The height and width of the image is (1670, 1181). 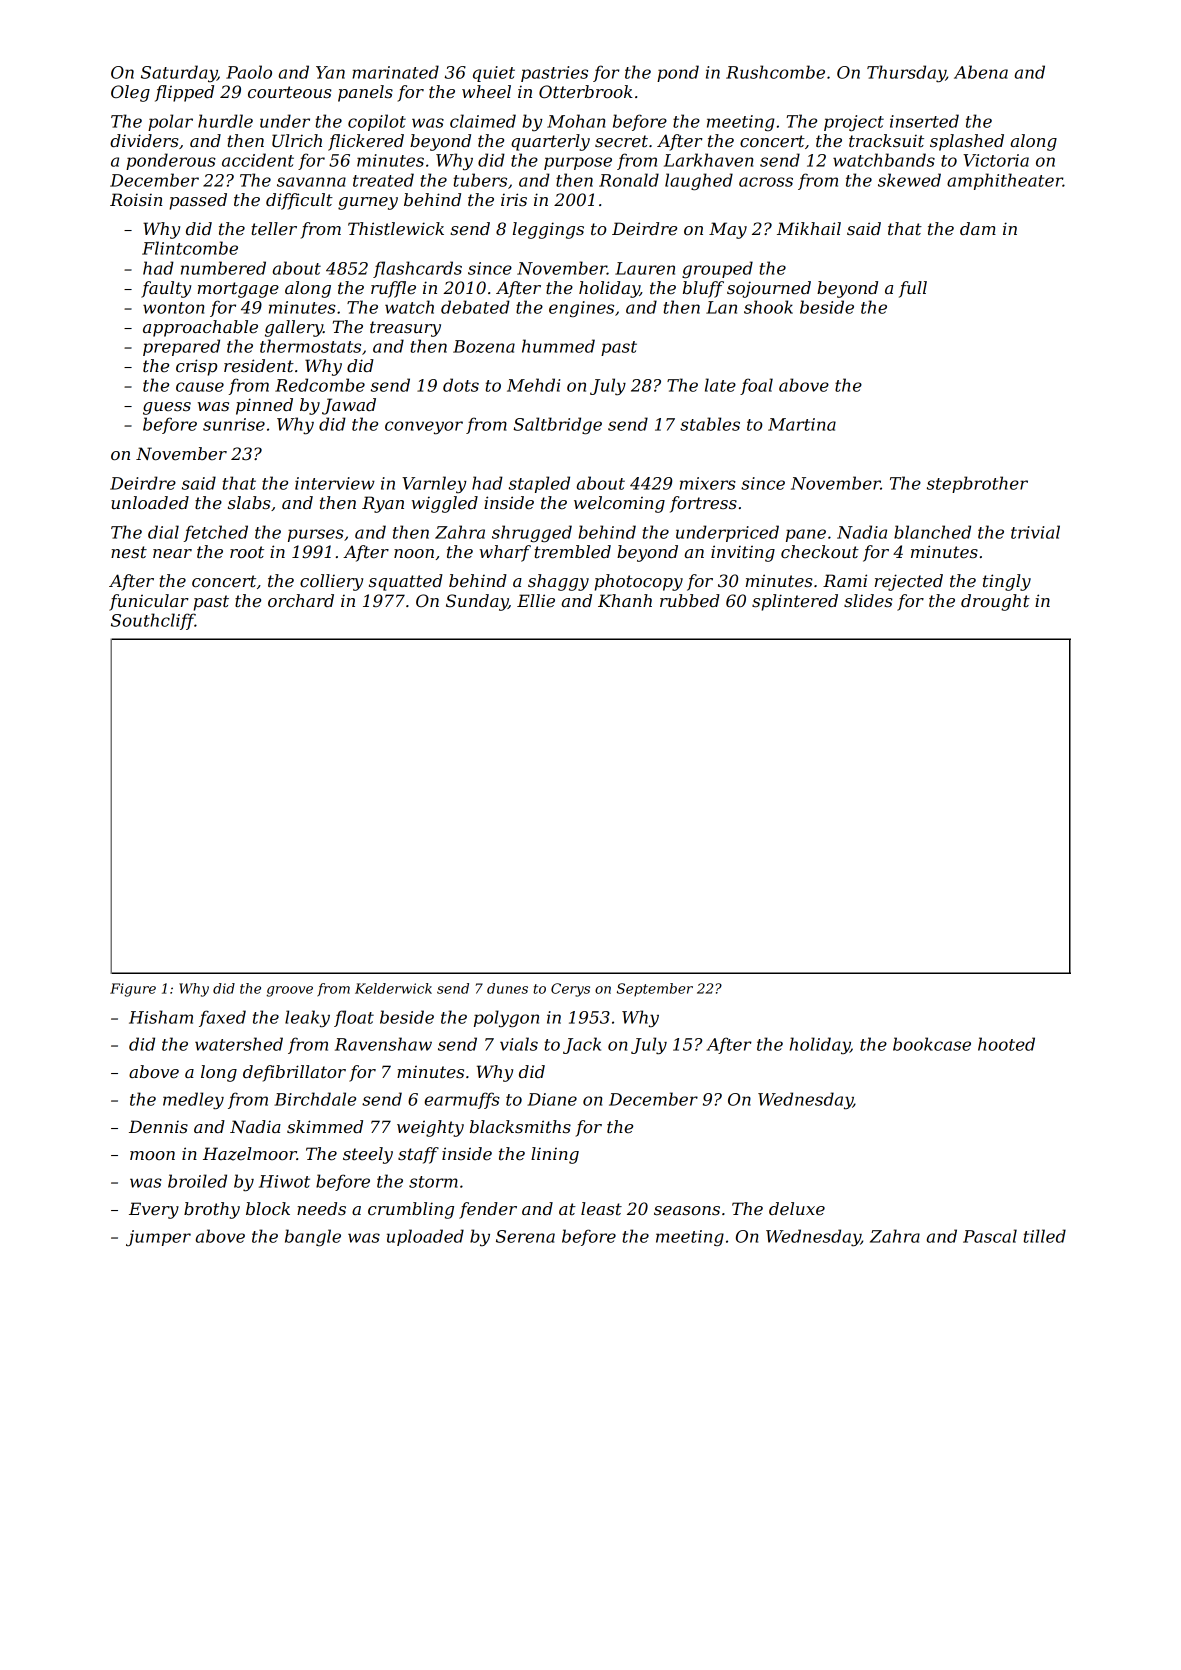 I want to click on Thursday, so click(x=906, y=73).
